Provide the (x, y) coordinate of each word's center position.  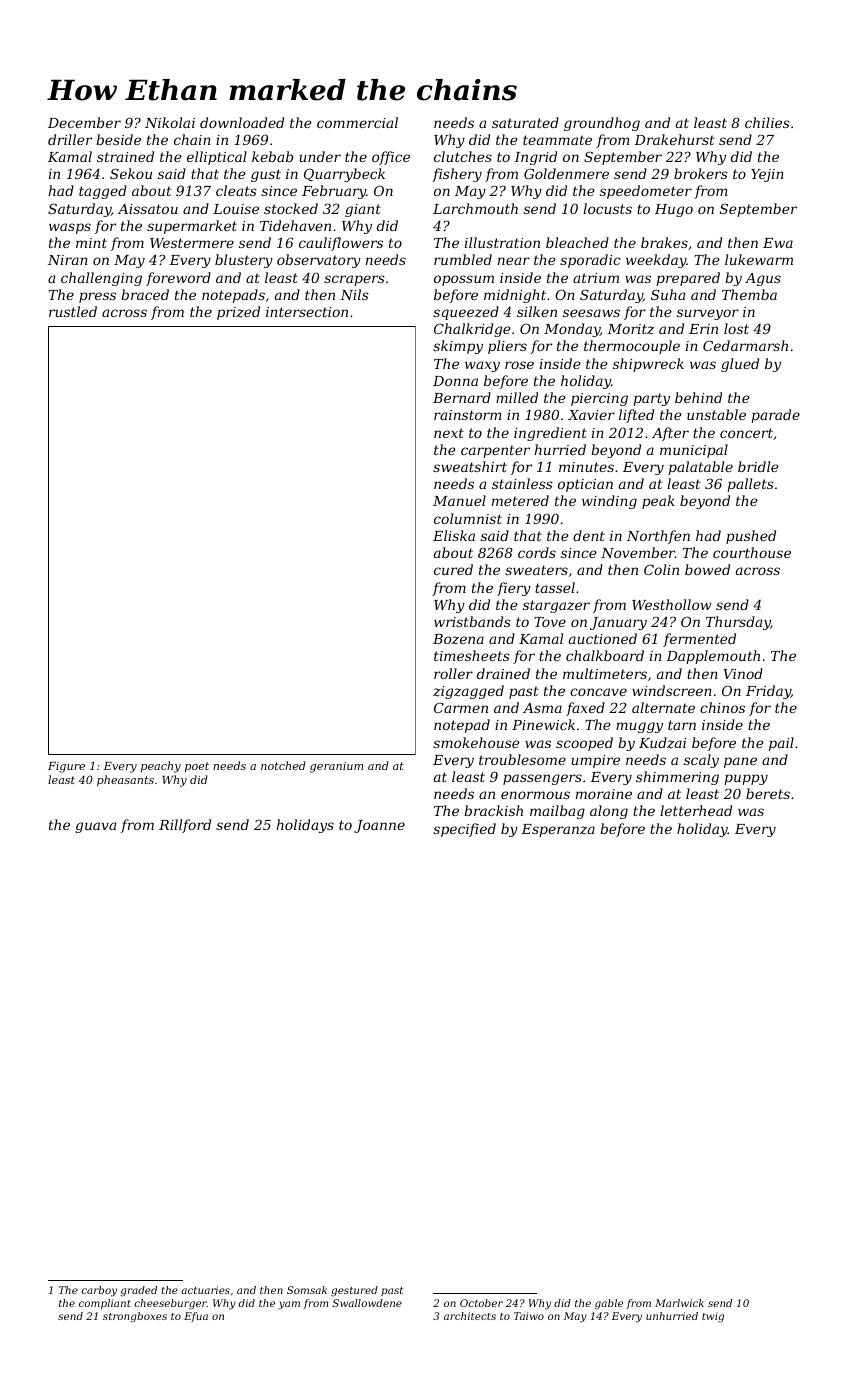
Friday (768, 692)
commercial (357, 122)
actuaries (205, 1290)
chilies (767, 122)
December (84, 122)
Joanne (379, 826)
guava (95, 827)
